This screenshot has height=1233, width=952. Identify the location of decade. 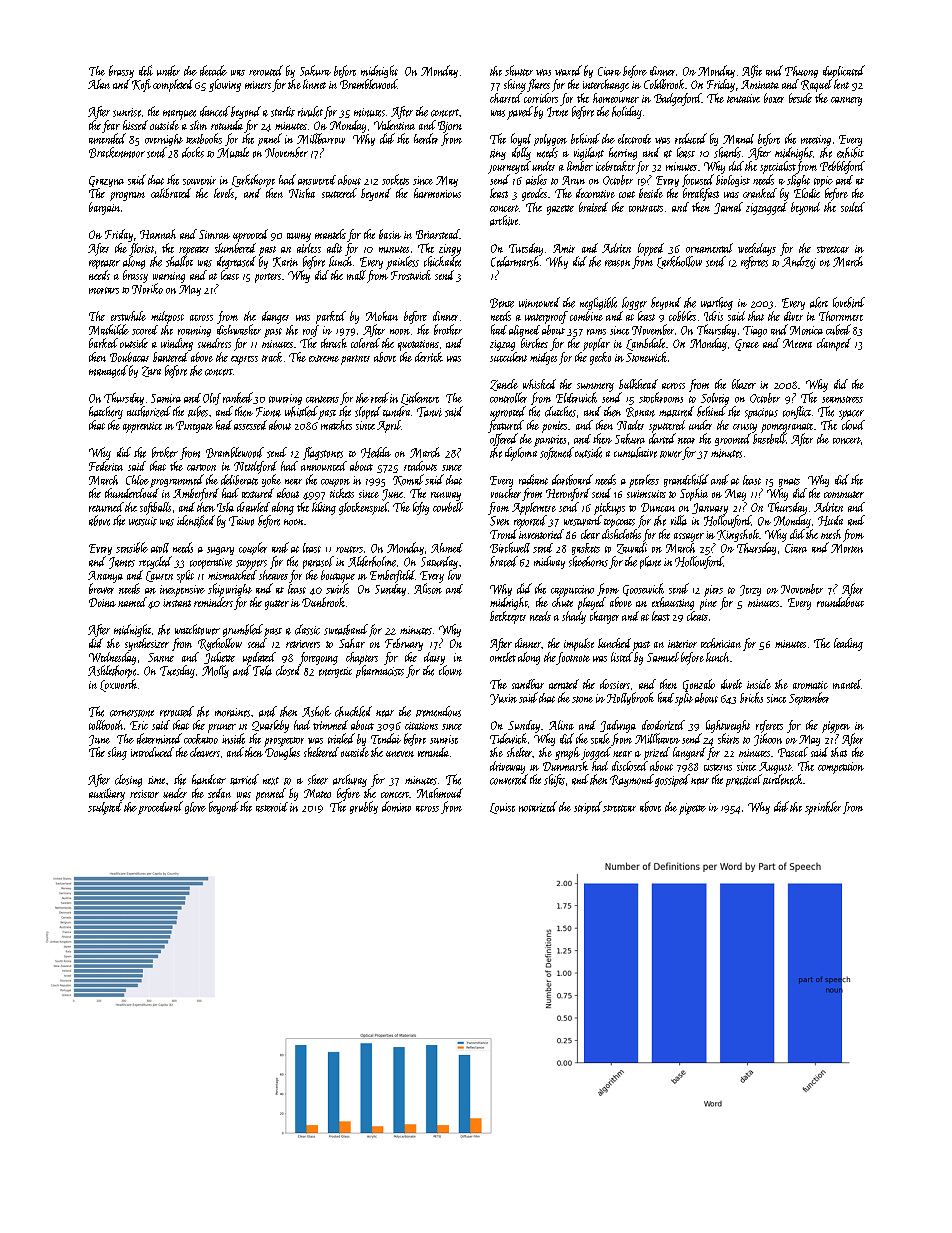
(213, 70).
